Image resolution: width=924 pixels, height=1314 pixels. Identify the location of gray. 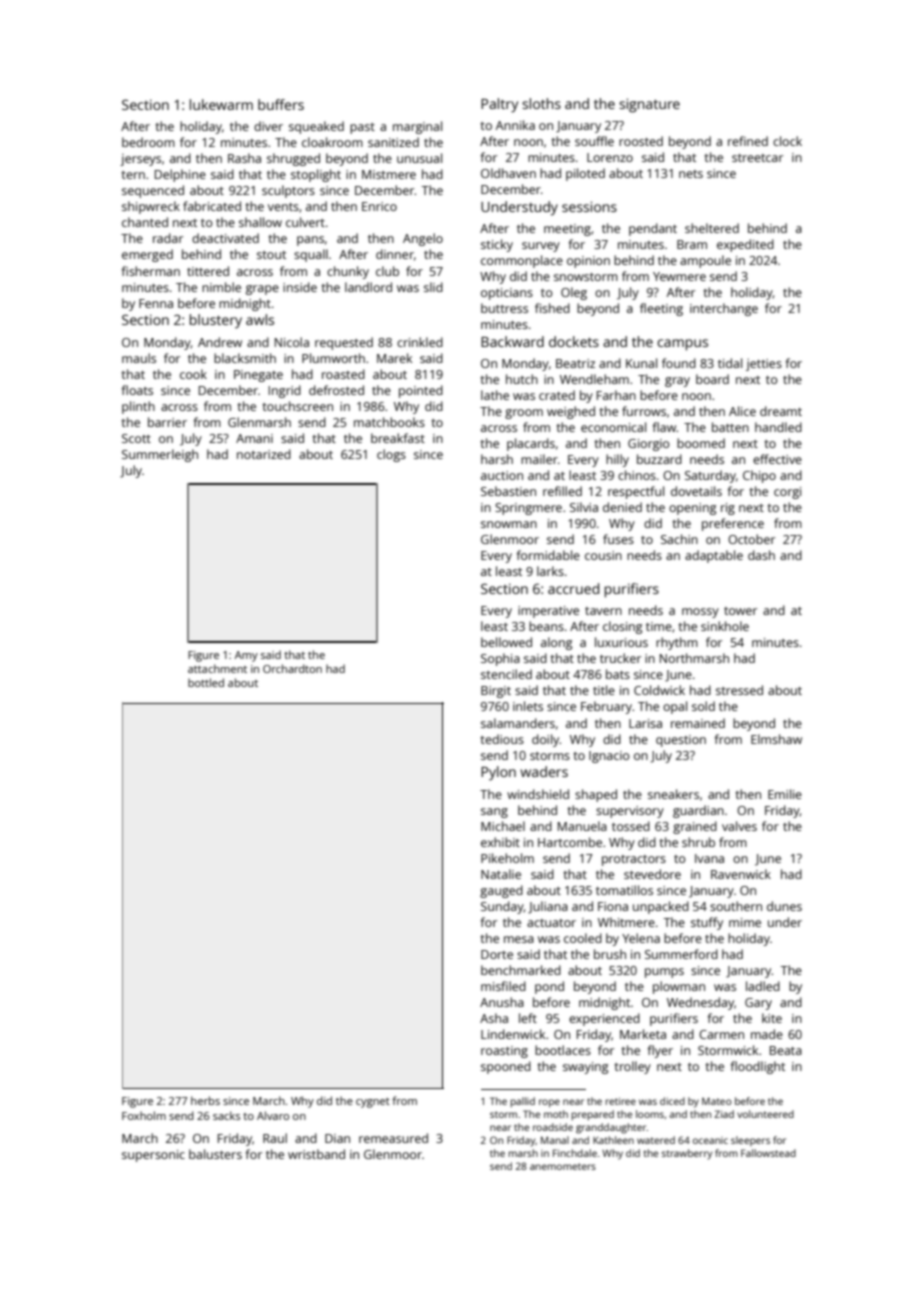
(677, 382).
